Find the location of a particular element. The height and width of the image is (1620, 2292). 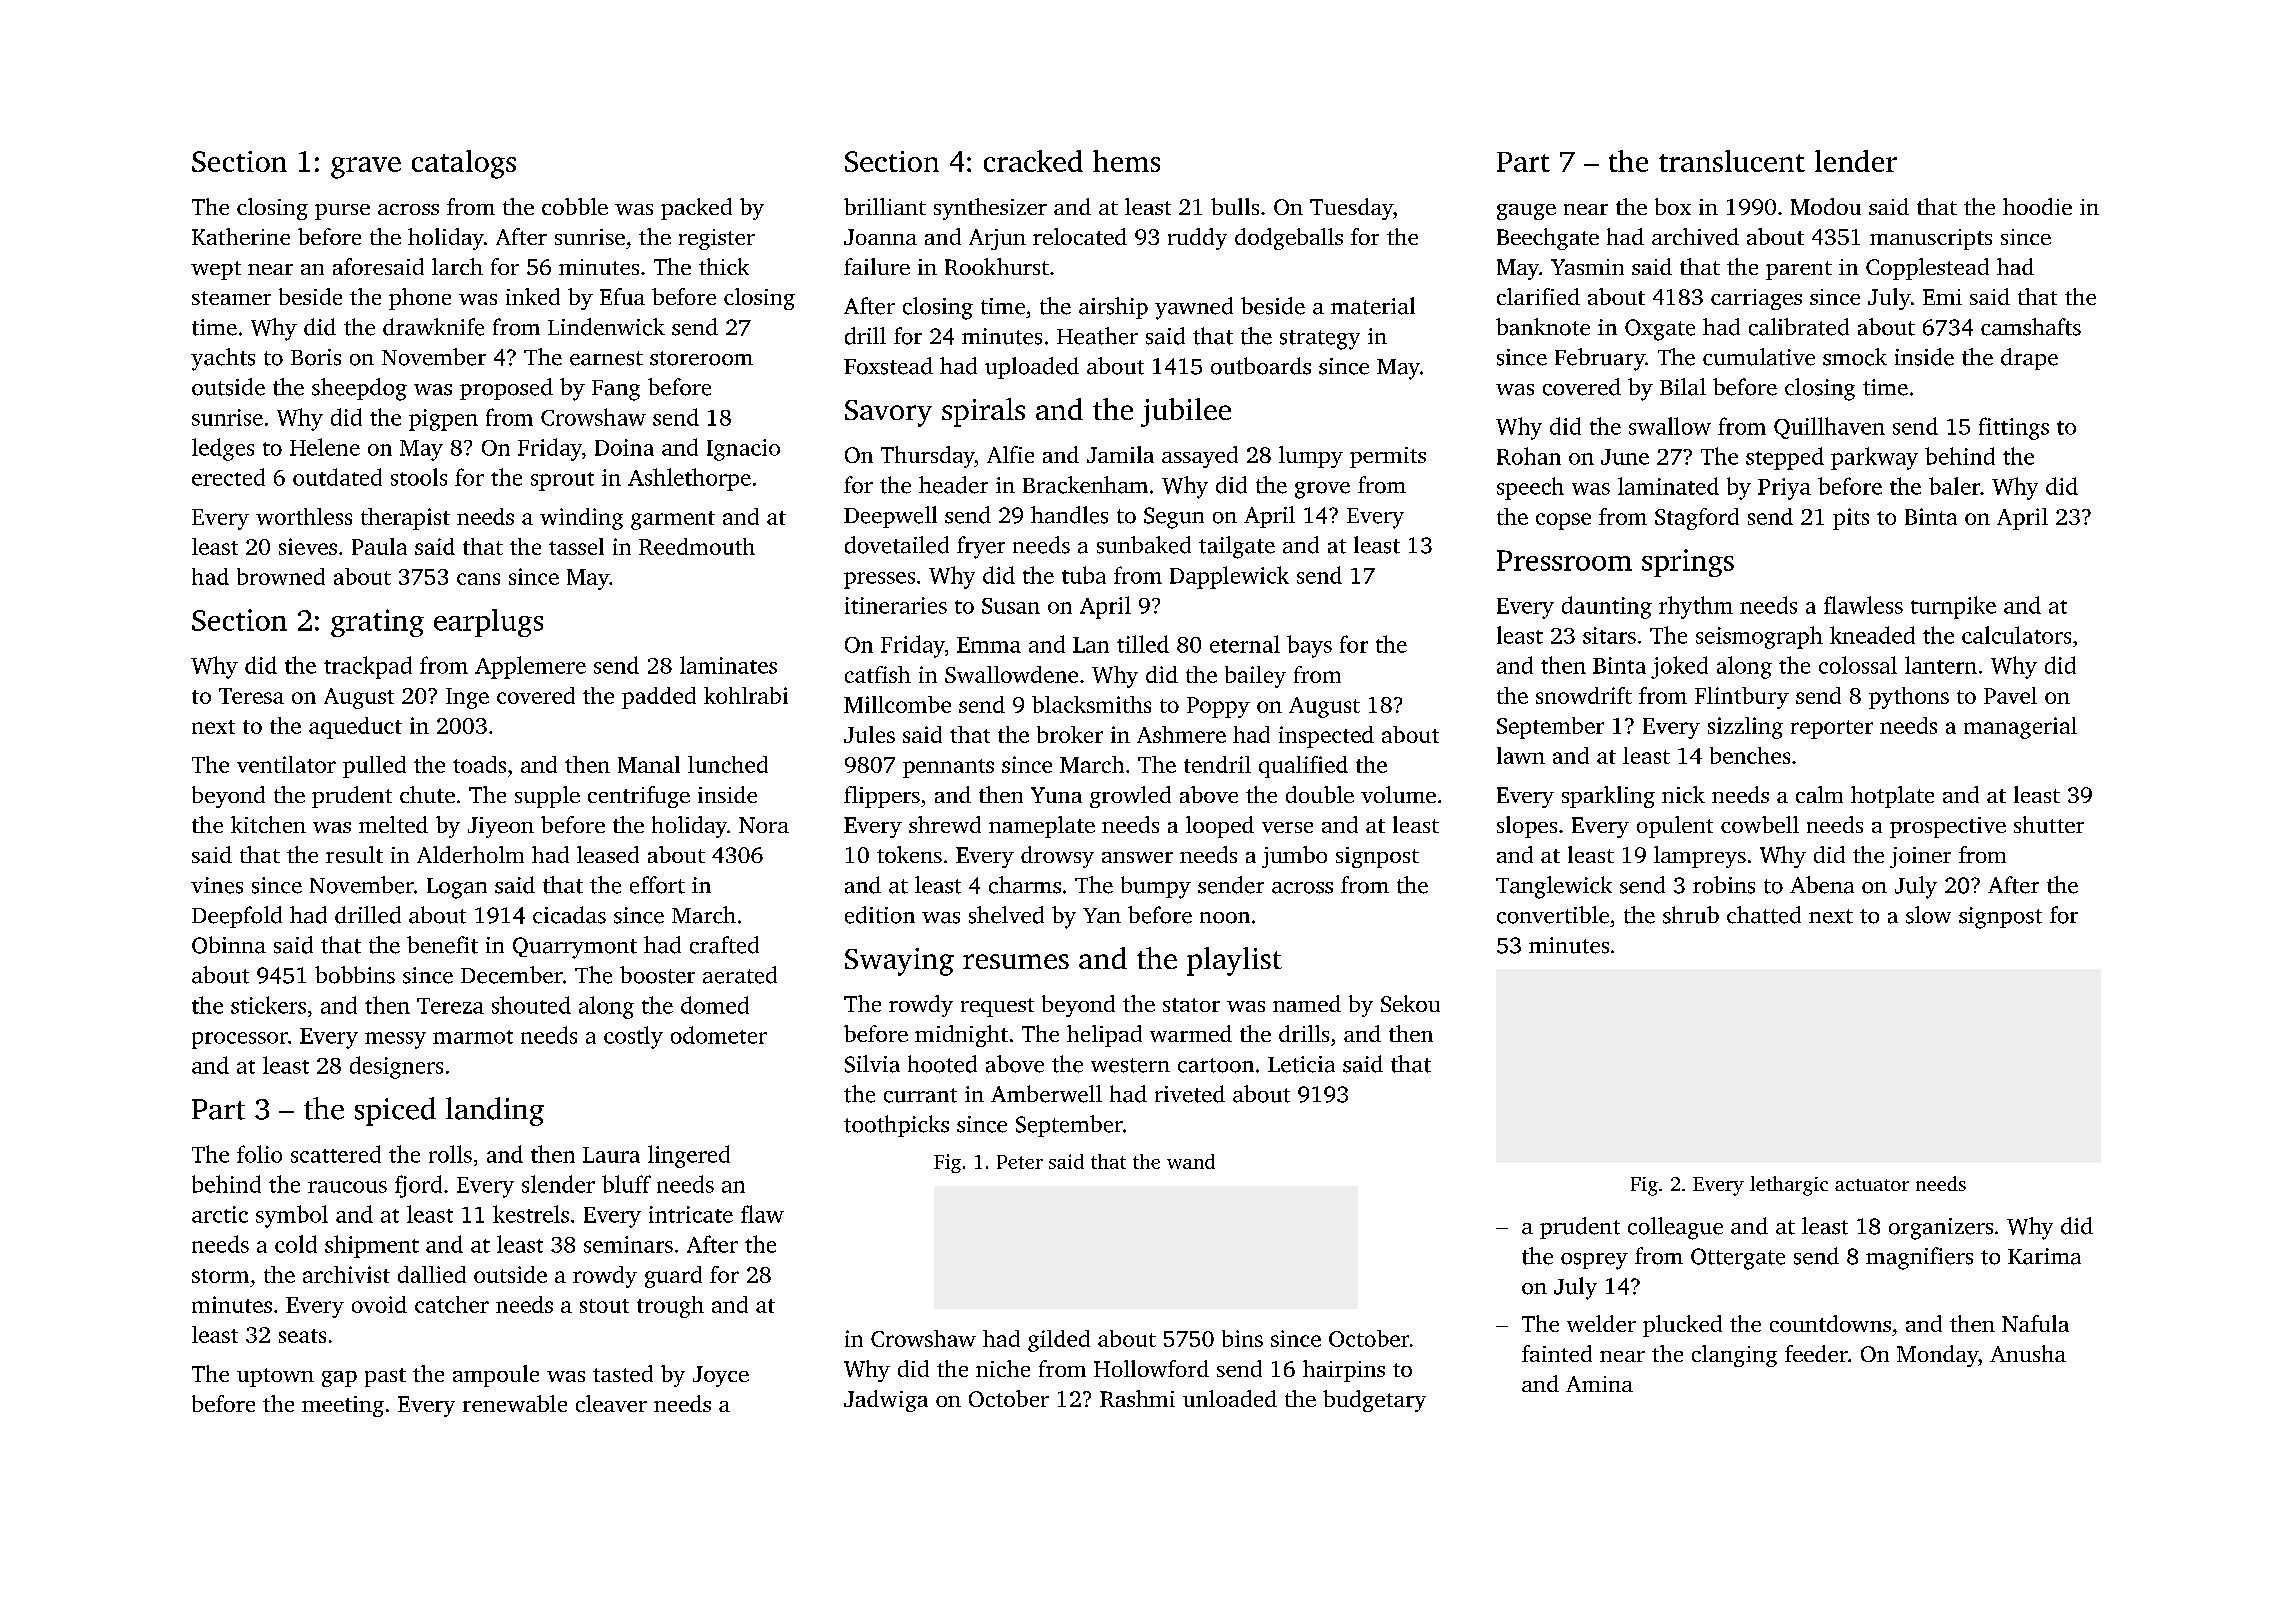

hems is located at coordinates (1126, 161).
